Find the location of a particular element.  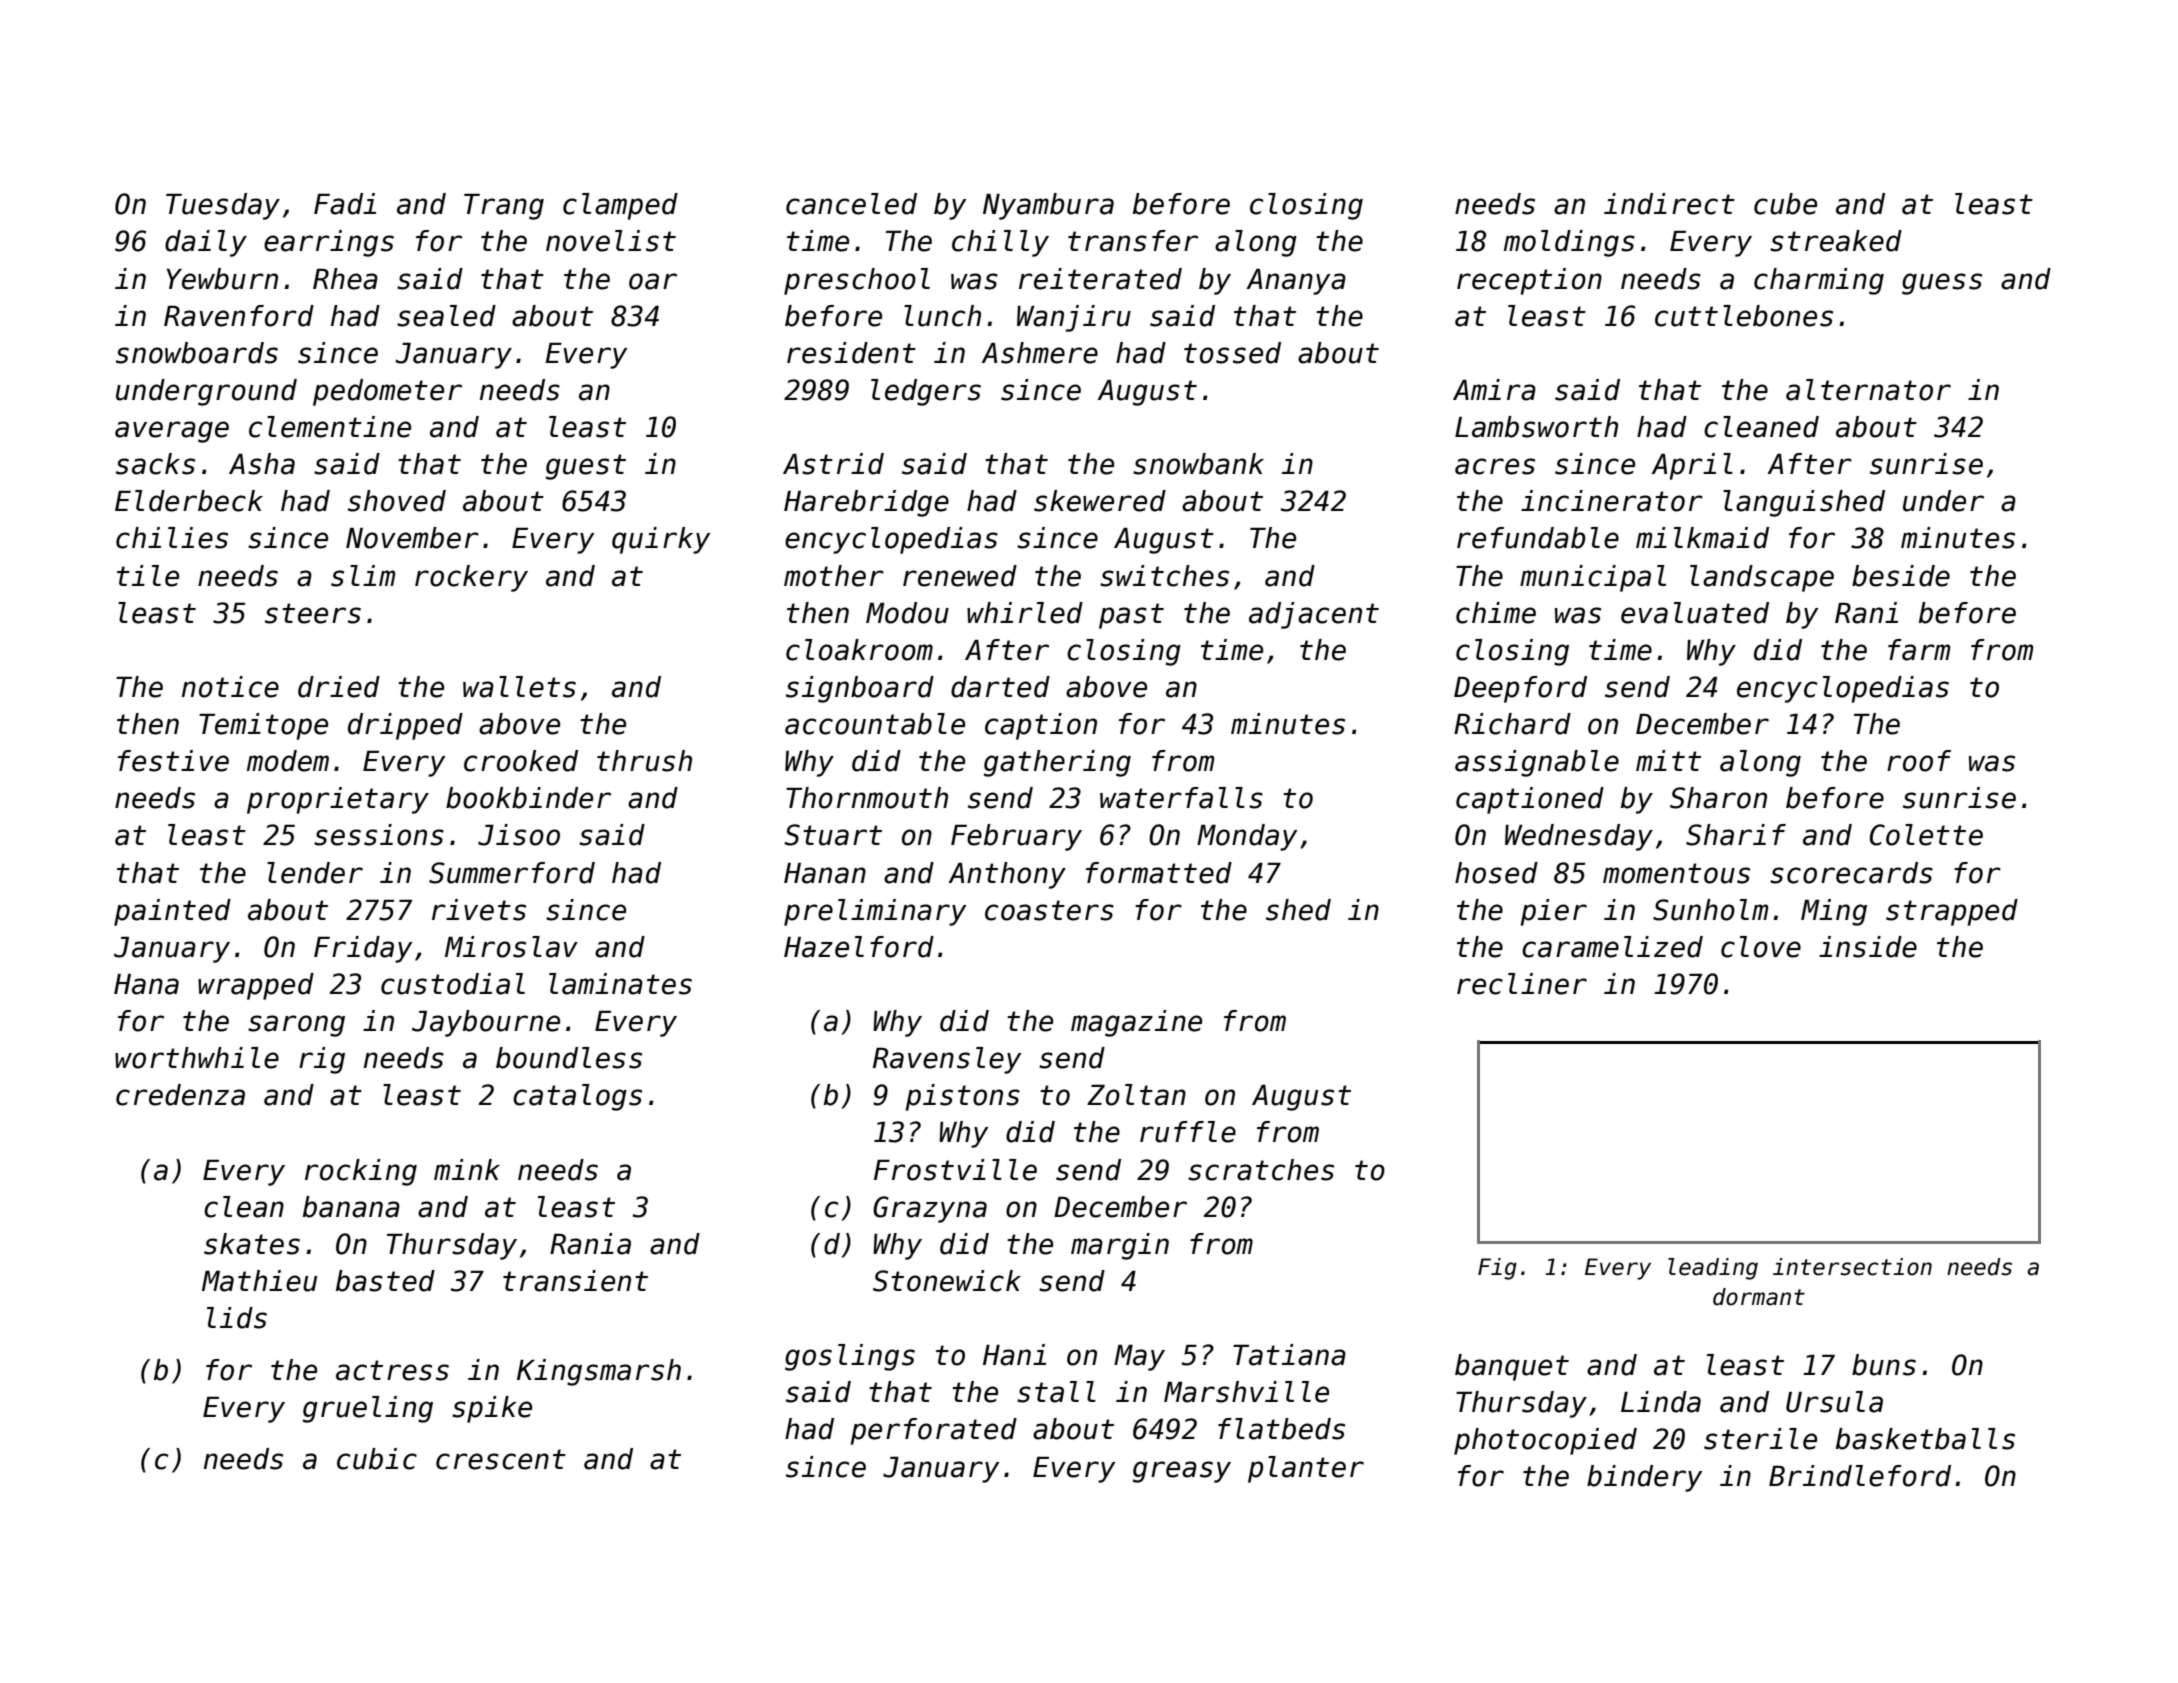

notice is located at coordinates (230, 687).
